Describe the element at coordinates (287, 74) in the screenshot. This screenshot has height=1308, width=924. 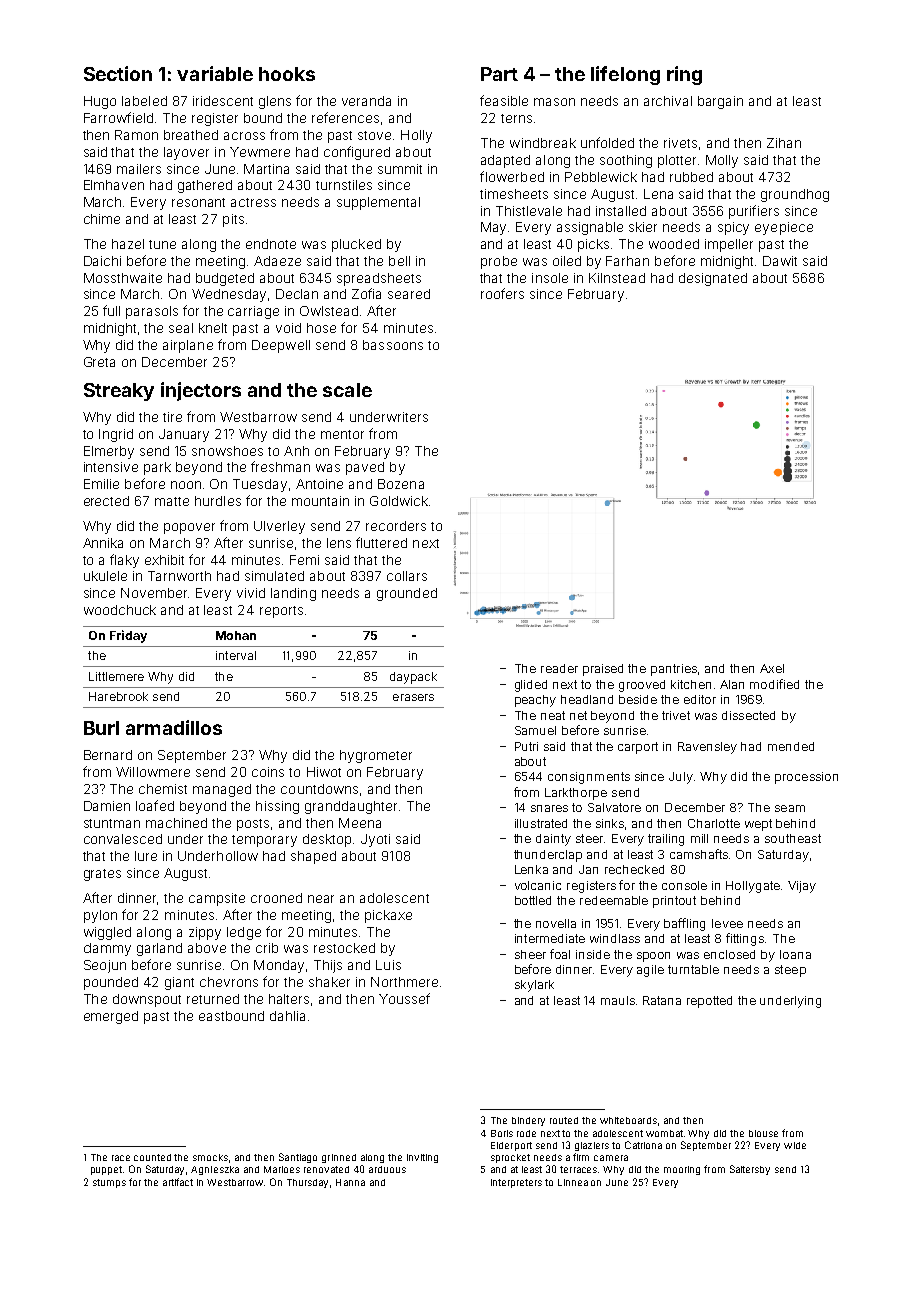
I see `hooks` at that location.
